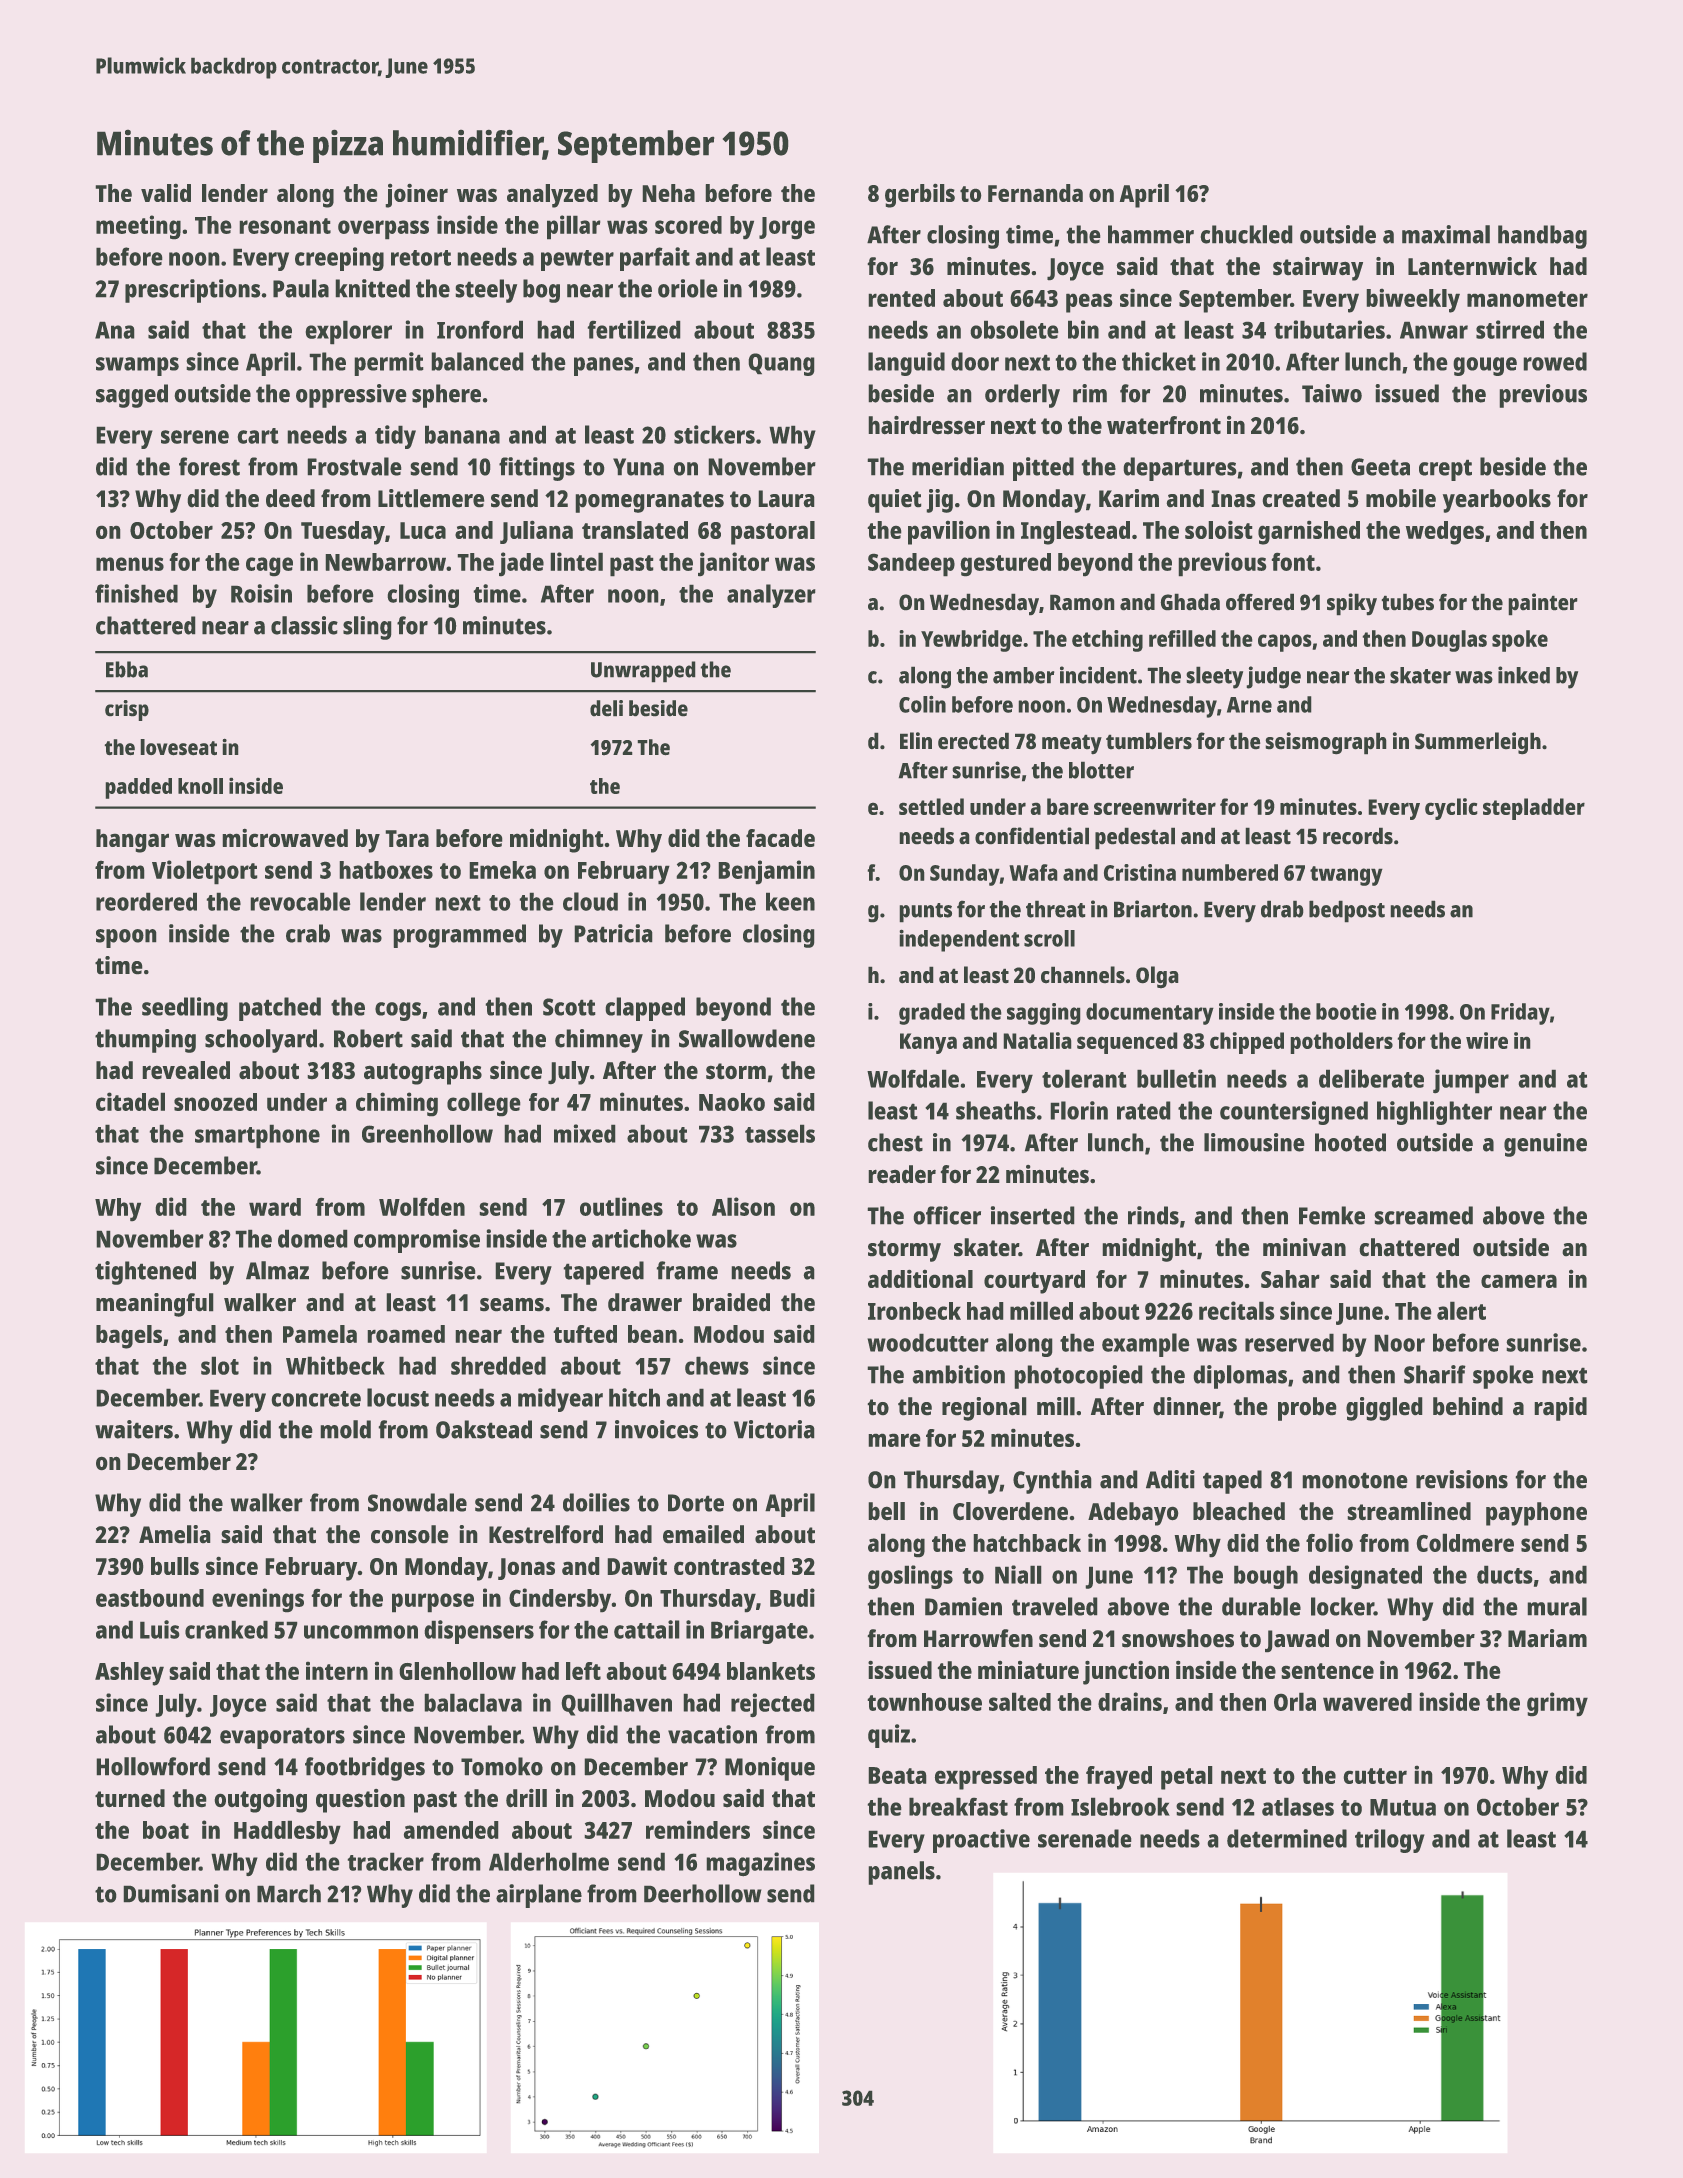  Describe the element at coordinates (975, 361) in the document. I see `door` at that location.
